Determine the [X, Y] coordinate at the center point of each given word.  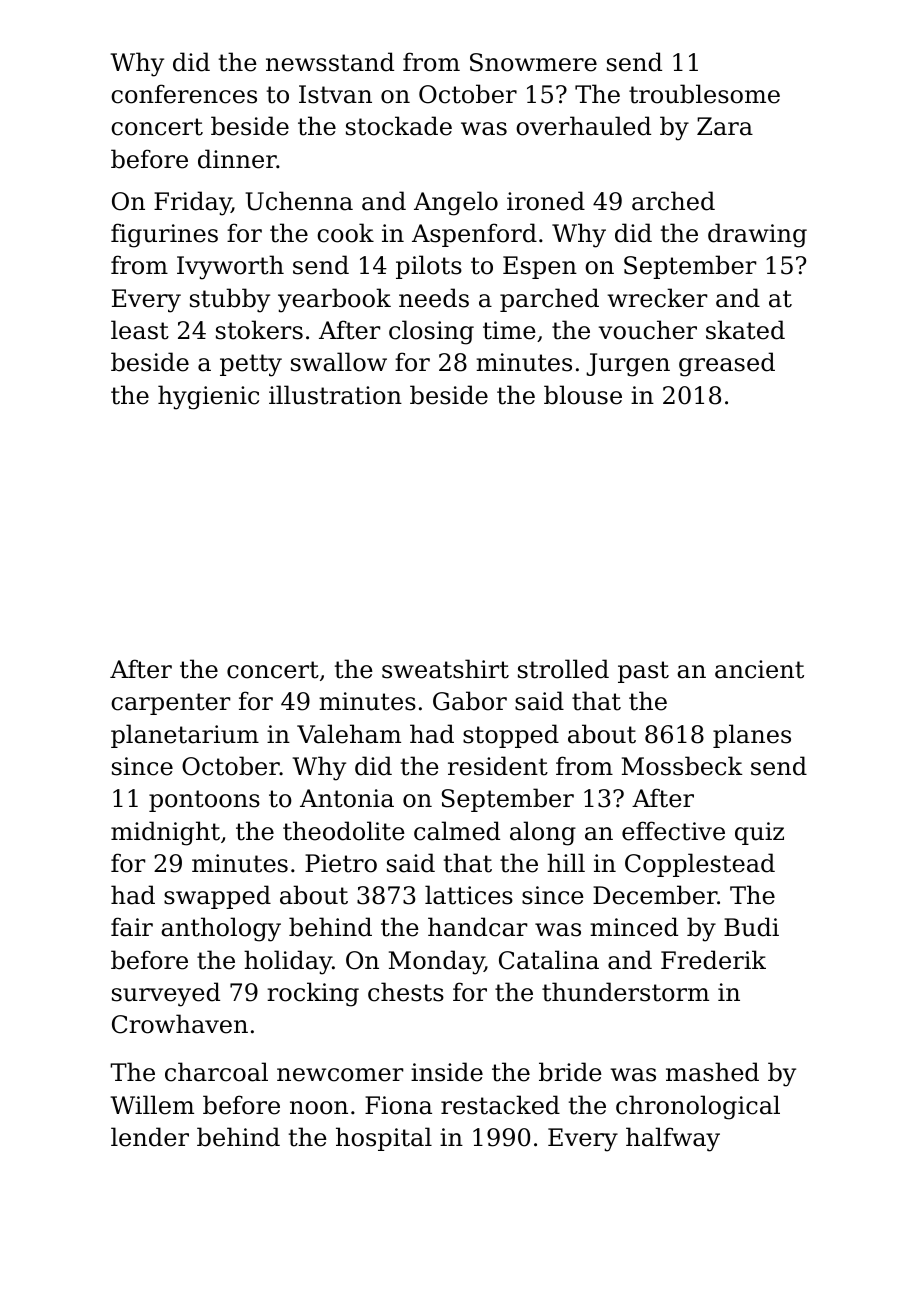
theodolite [344, 831]
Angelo [456, 203]
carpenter [171, 704]
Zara [725, 126]
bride [570, 1072]
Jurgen [628, 365]
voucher [648, 330]
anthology [221, 929]
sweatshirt [445, 669]
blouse [583, 395]
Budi [751, 927]
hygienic [208, 397]
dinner [237, 159]
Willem [152, 1105]
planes [752, 736]
